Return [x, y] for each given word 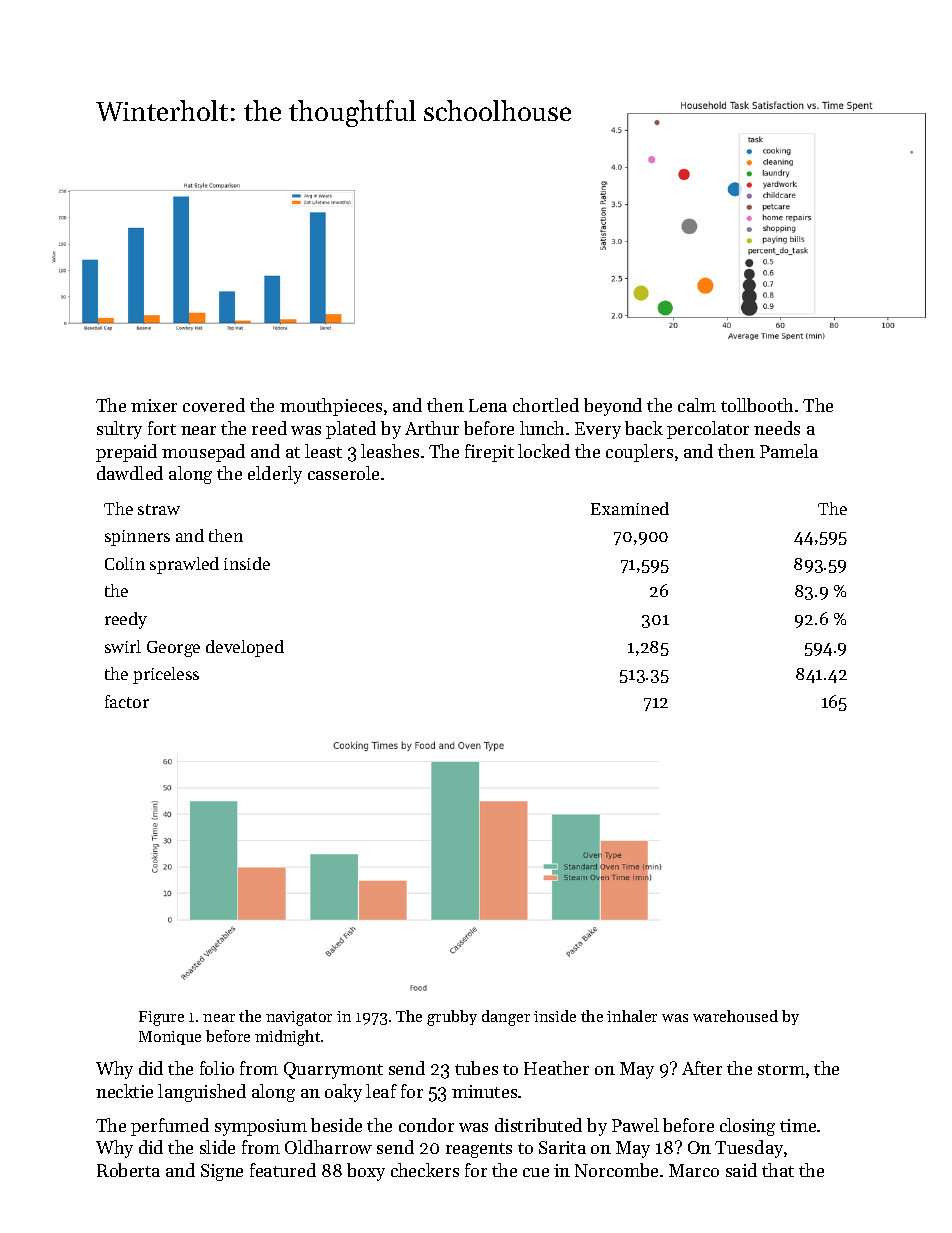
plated [351, 430]
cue [536, 1172]
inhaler [632, 1016]
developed [245, 648]
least [323, 451]
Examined [630, 508]
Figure [161, 1018]
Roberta [128, 1170]
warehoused [735, 1016]
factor [127, 701]
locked [544, 451]
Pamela [789, 451]
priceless [166, 675]
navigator [299, 1018]
